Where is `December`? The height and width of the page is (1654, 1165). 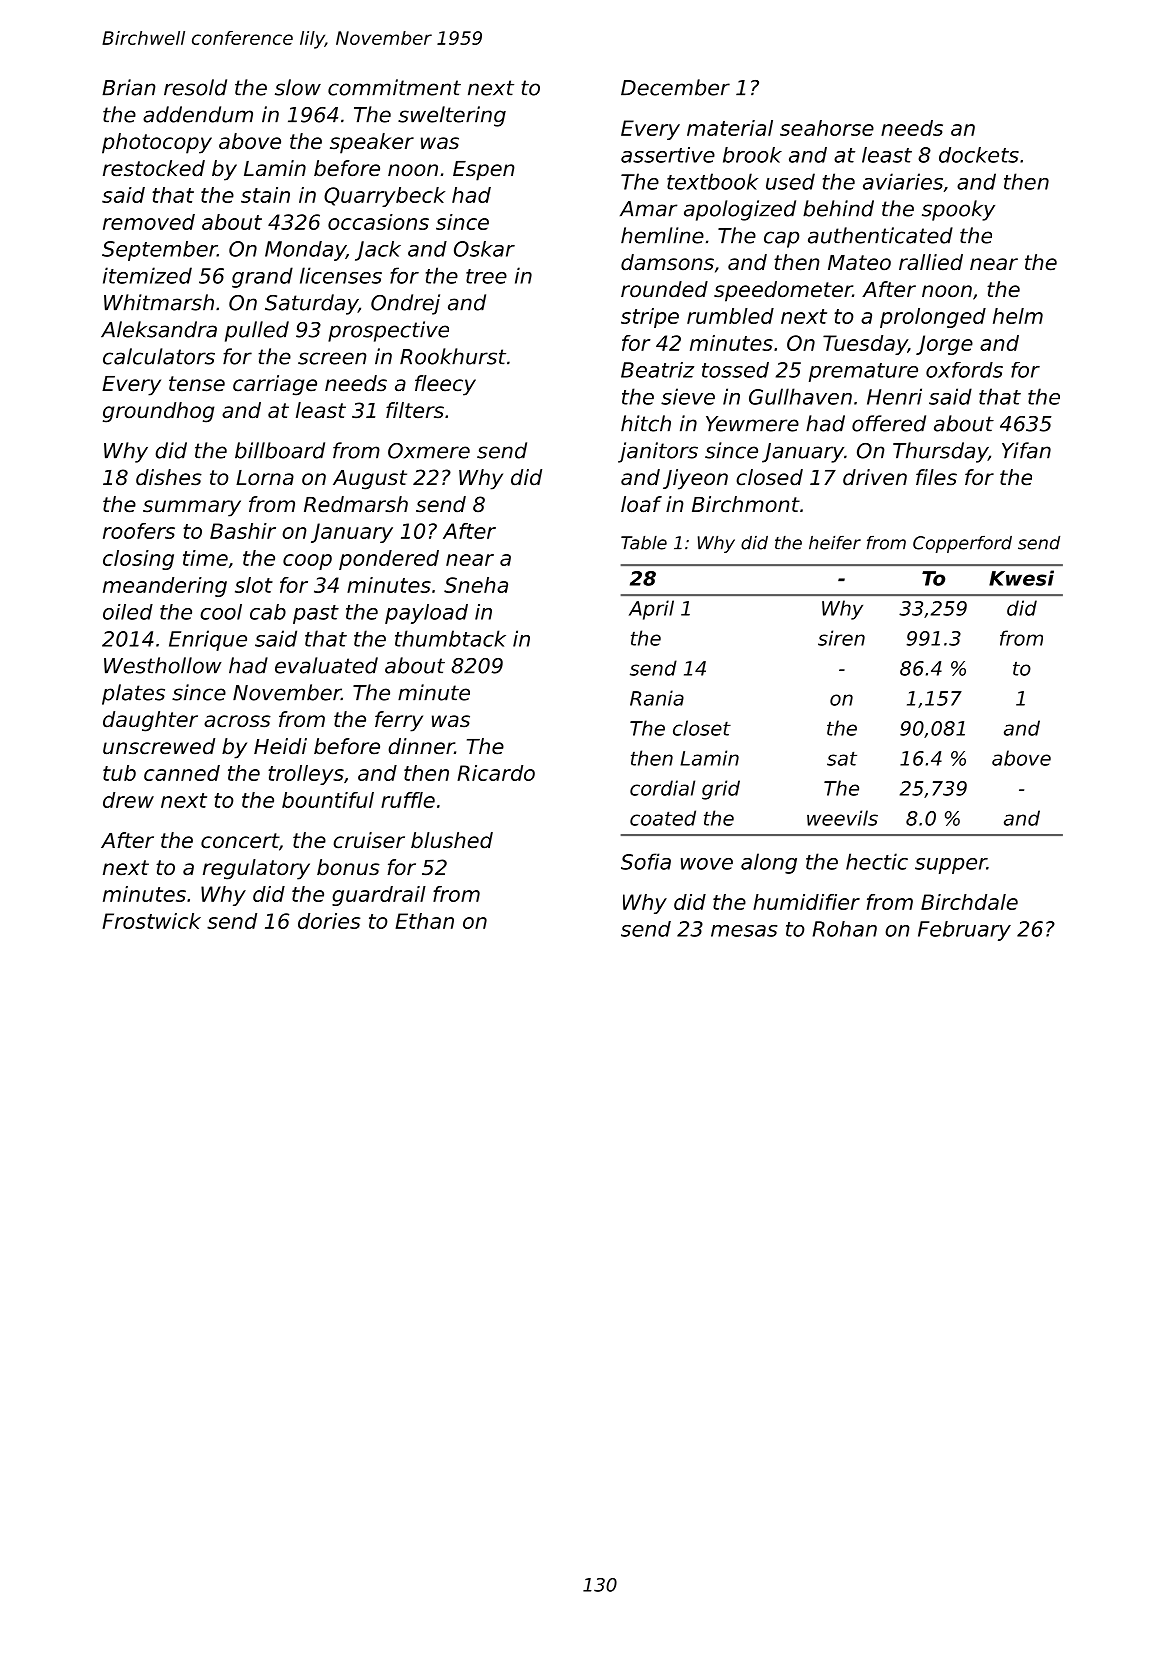 December is located at coordinates (675, 87).
